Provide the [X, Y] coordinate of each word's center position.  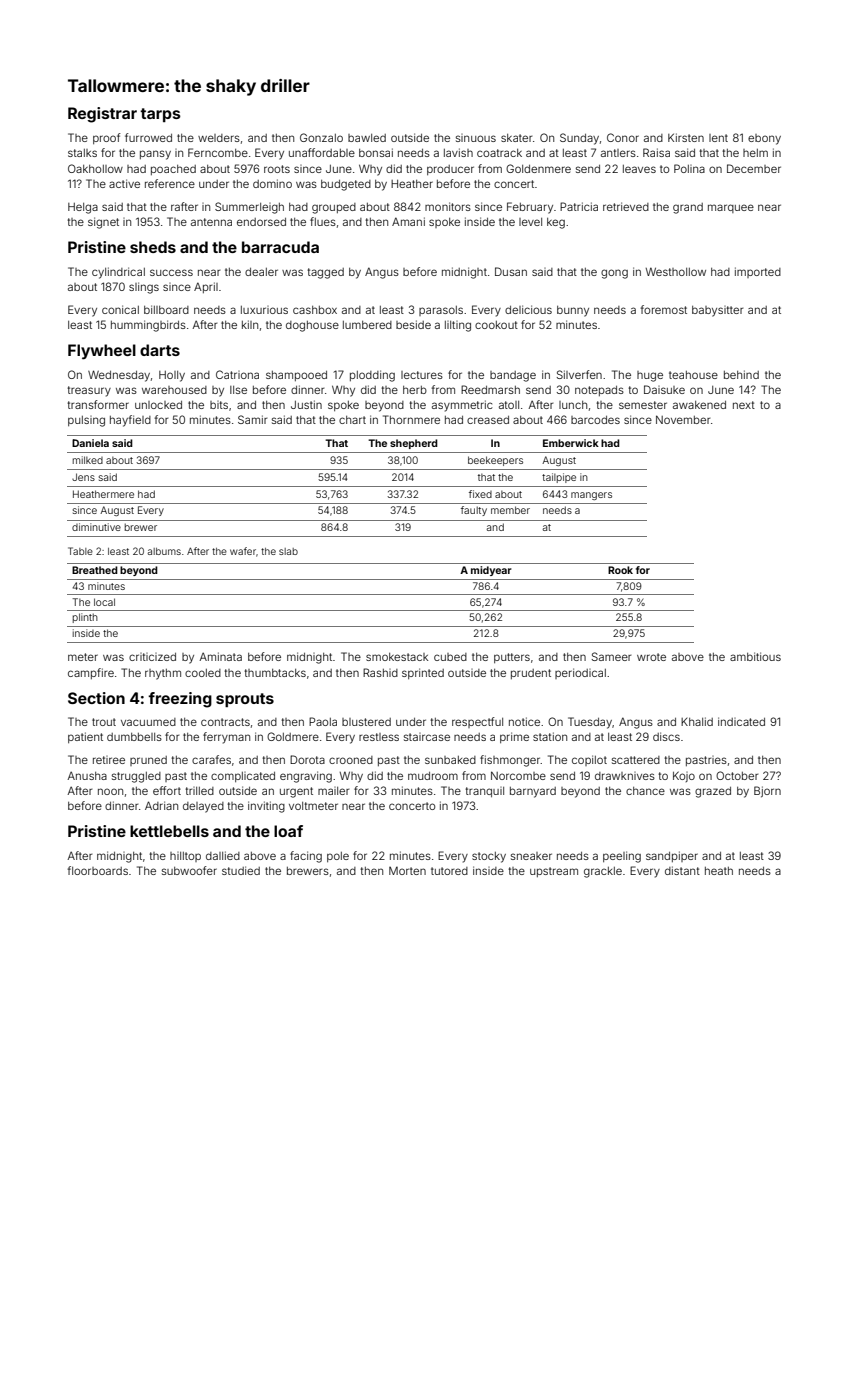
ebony [764, 139]
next [744, 405]
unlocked [158, 405]
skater [516, 138]
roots [277, 169]
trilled [199, 791]
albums [164, 551]
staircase [427, 737]
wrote [651, 657]
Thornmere [411, 419]
